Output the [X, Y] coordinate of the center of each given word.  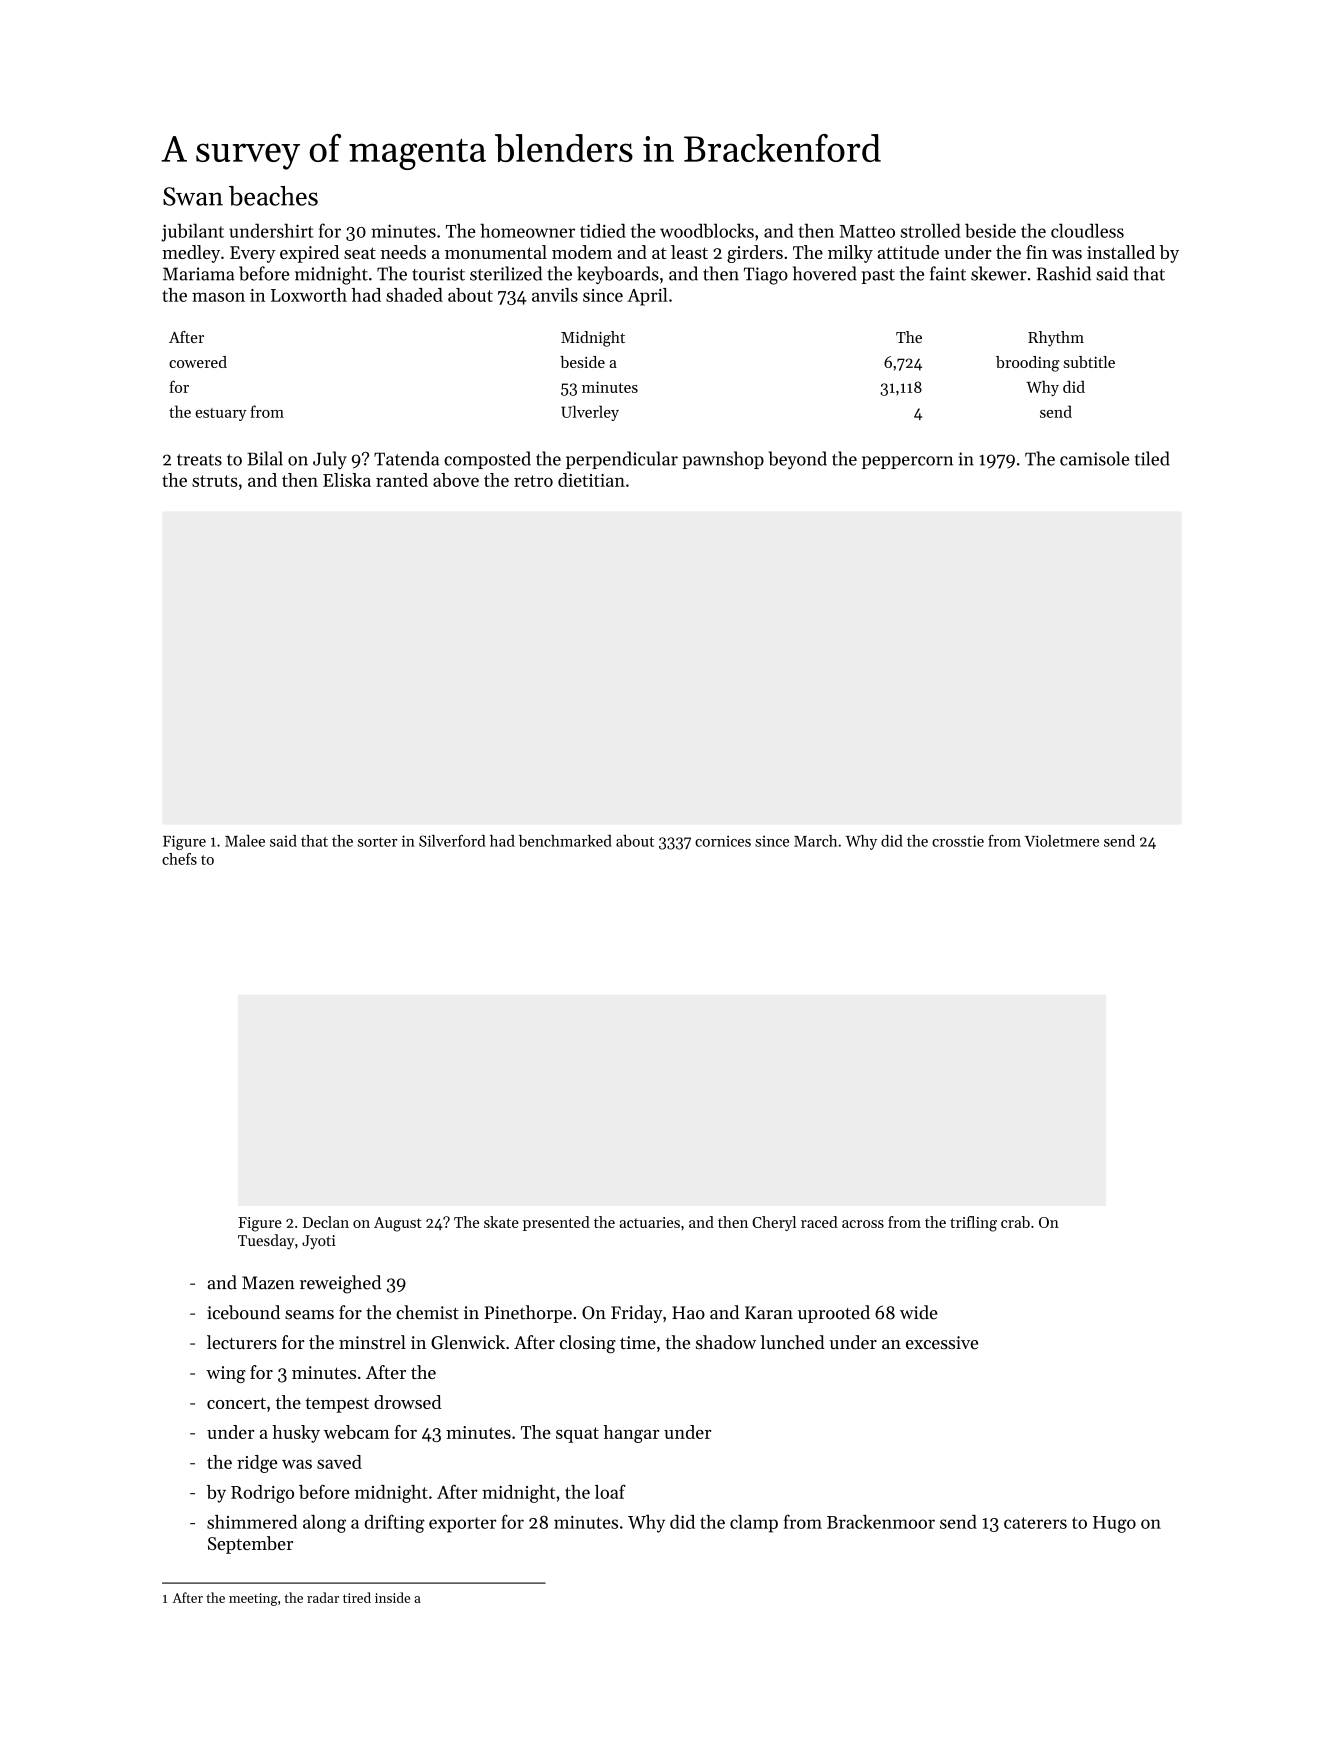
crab [1015, 1222]
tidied [603, 230]
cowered [198, 362]
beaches [273, 196]
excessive [942, 1342]
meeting [253, 1599]
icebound [243, 1312]
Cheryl [774, 1223]
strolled [931, 230]
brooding [1028, 364]
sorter [378, 842]
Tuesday [266, 1242]
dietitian [591, 480]
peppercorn [907, 462]
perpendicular [622, 460]
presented [556, 1223]
